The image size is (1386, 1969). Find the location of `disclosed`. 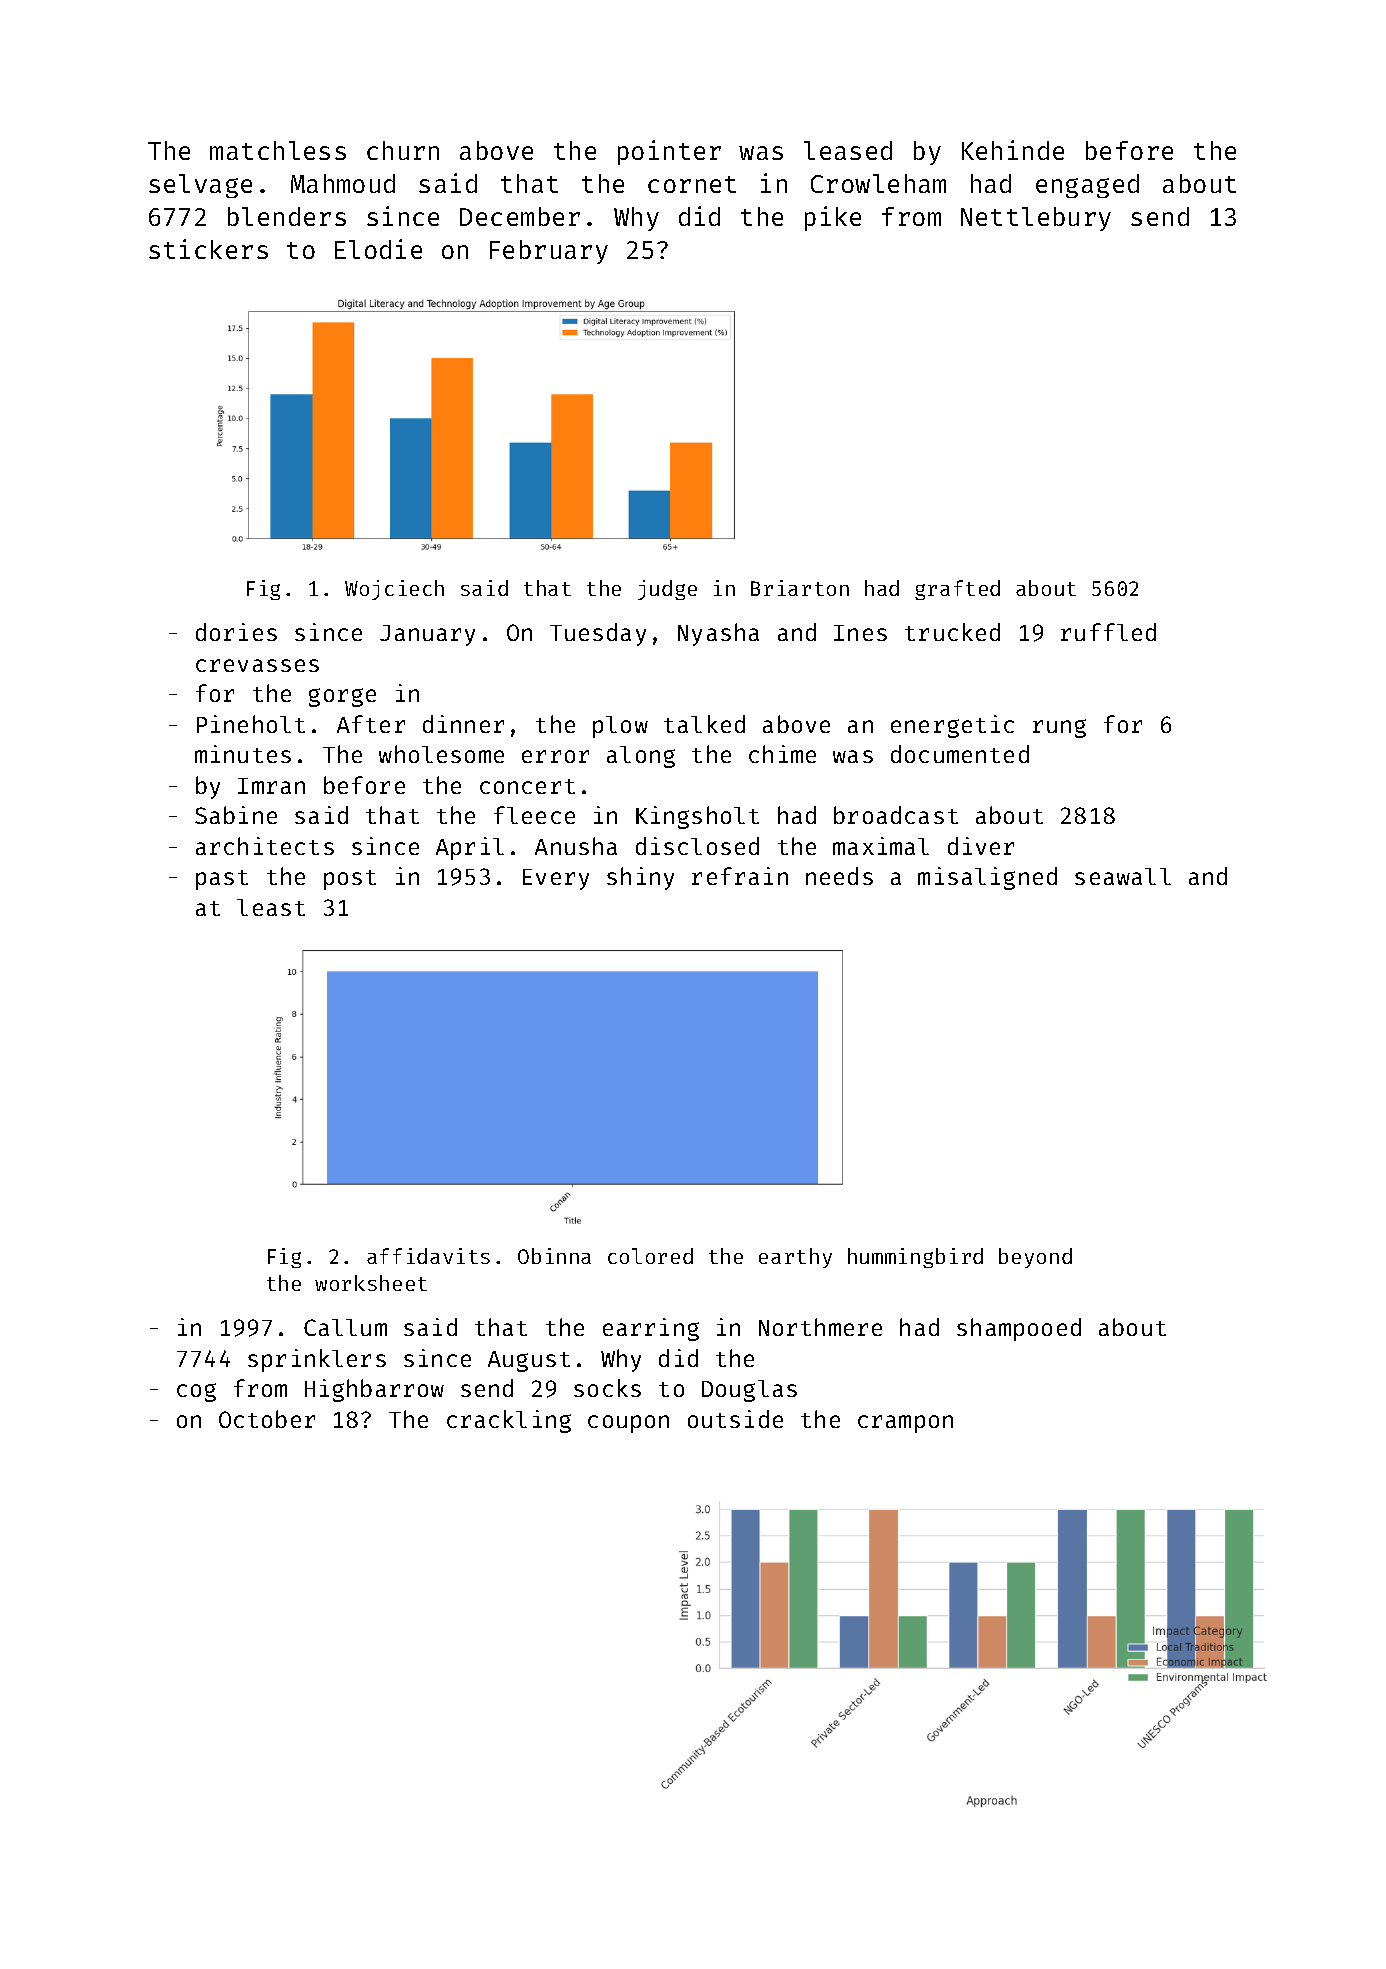

disclosed is located at coordinates (697, 846).
